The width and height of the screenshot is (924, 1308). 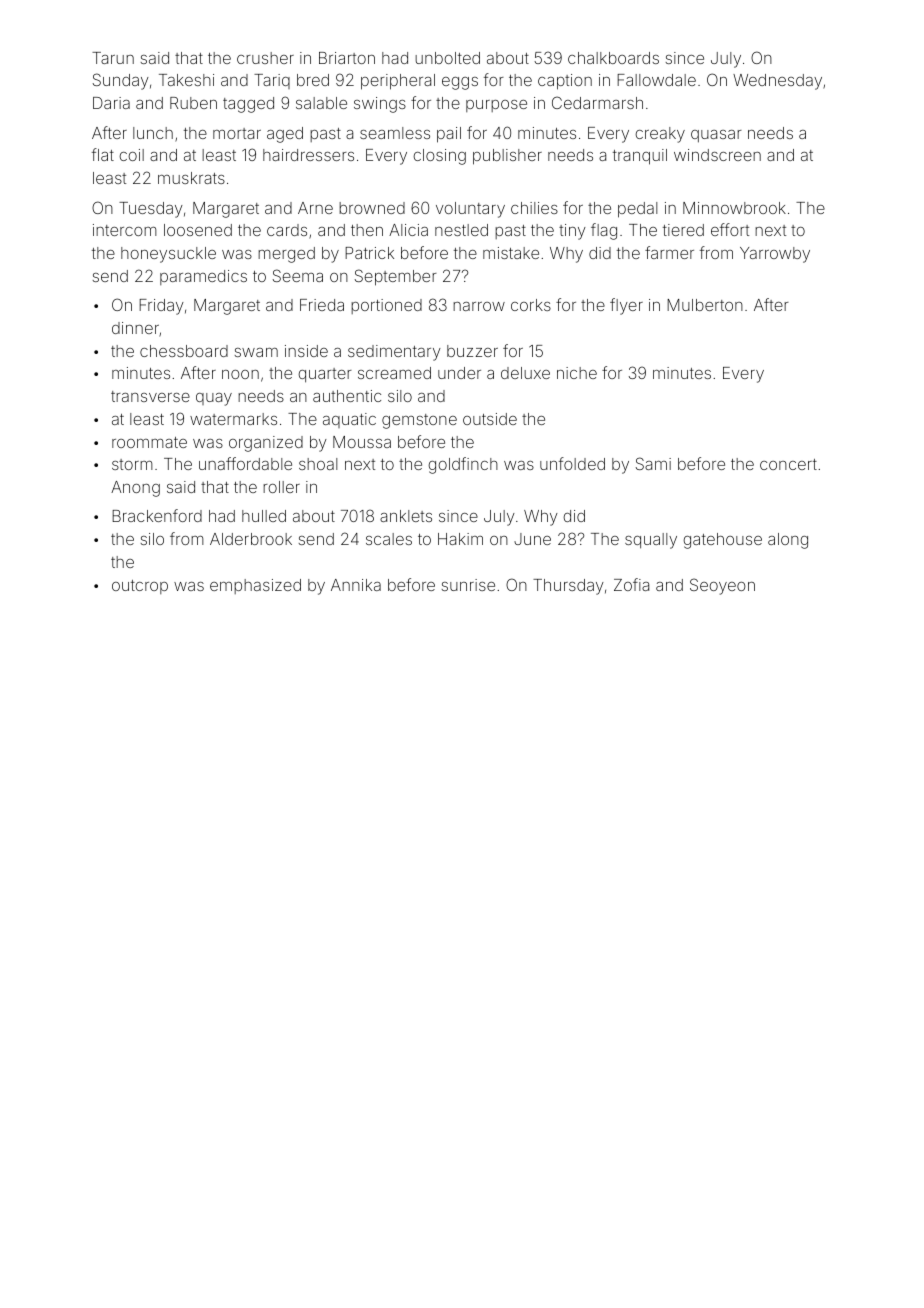 What do you see at coordinates (168, 255) in the screenshot?
I see `honeysuckle` at bounding box center [168, 255].
